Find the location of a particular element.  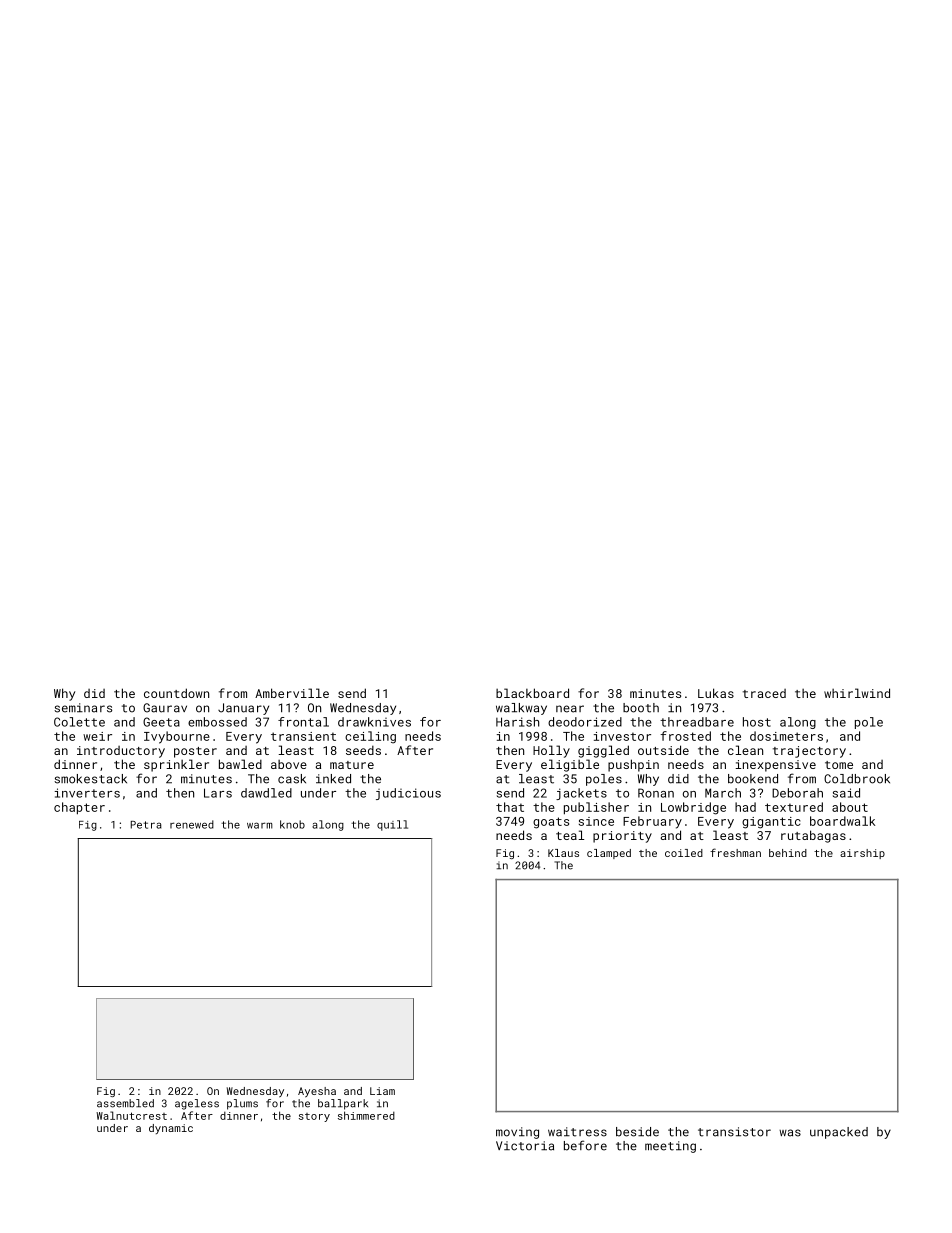

Geeta is located at coordinates (161, 722).
